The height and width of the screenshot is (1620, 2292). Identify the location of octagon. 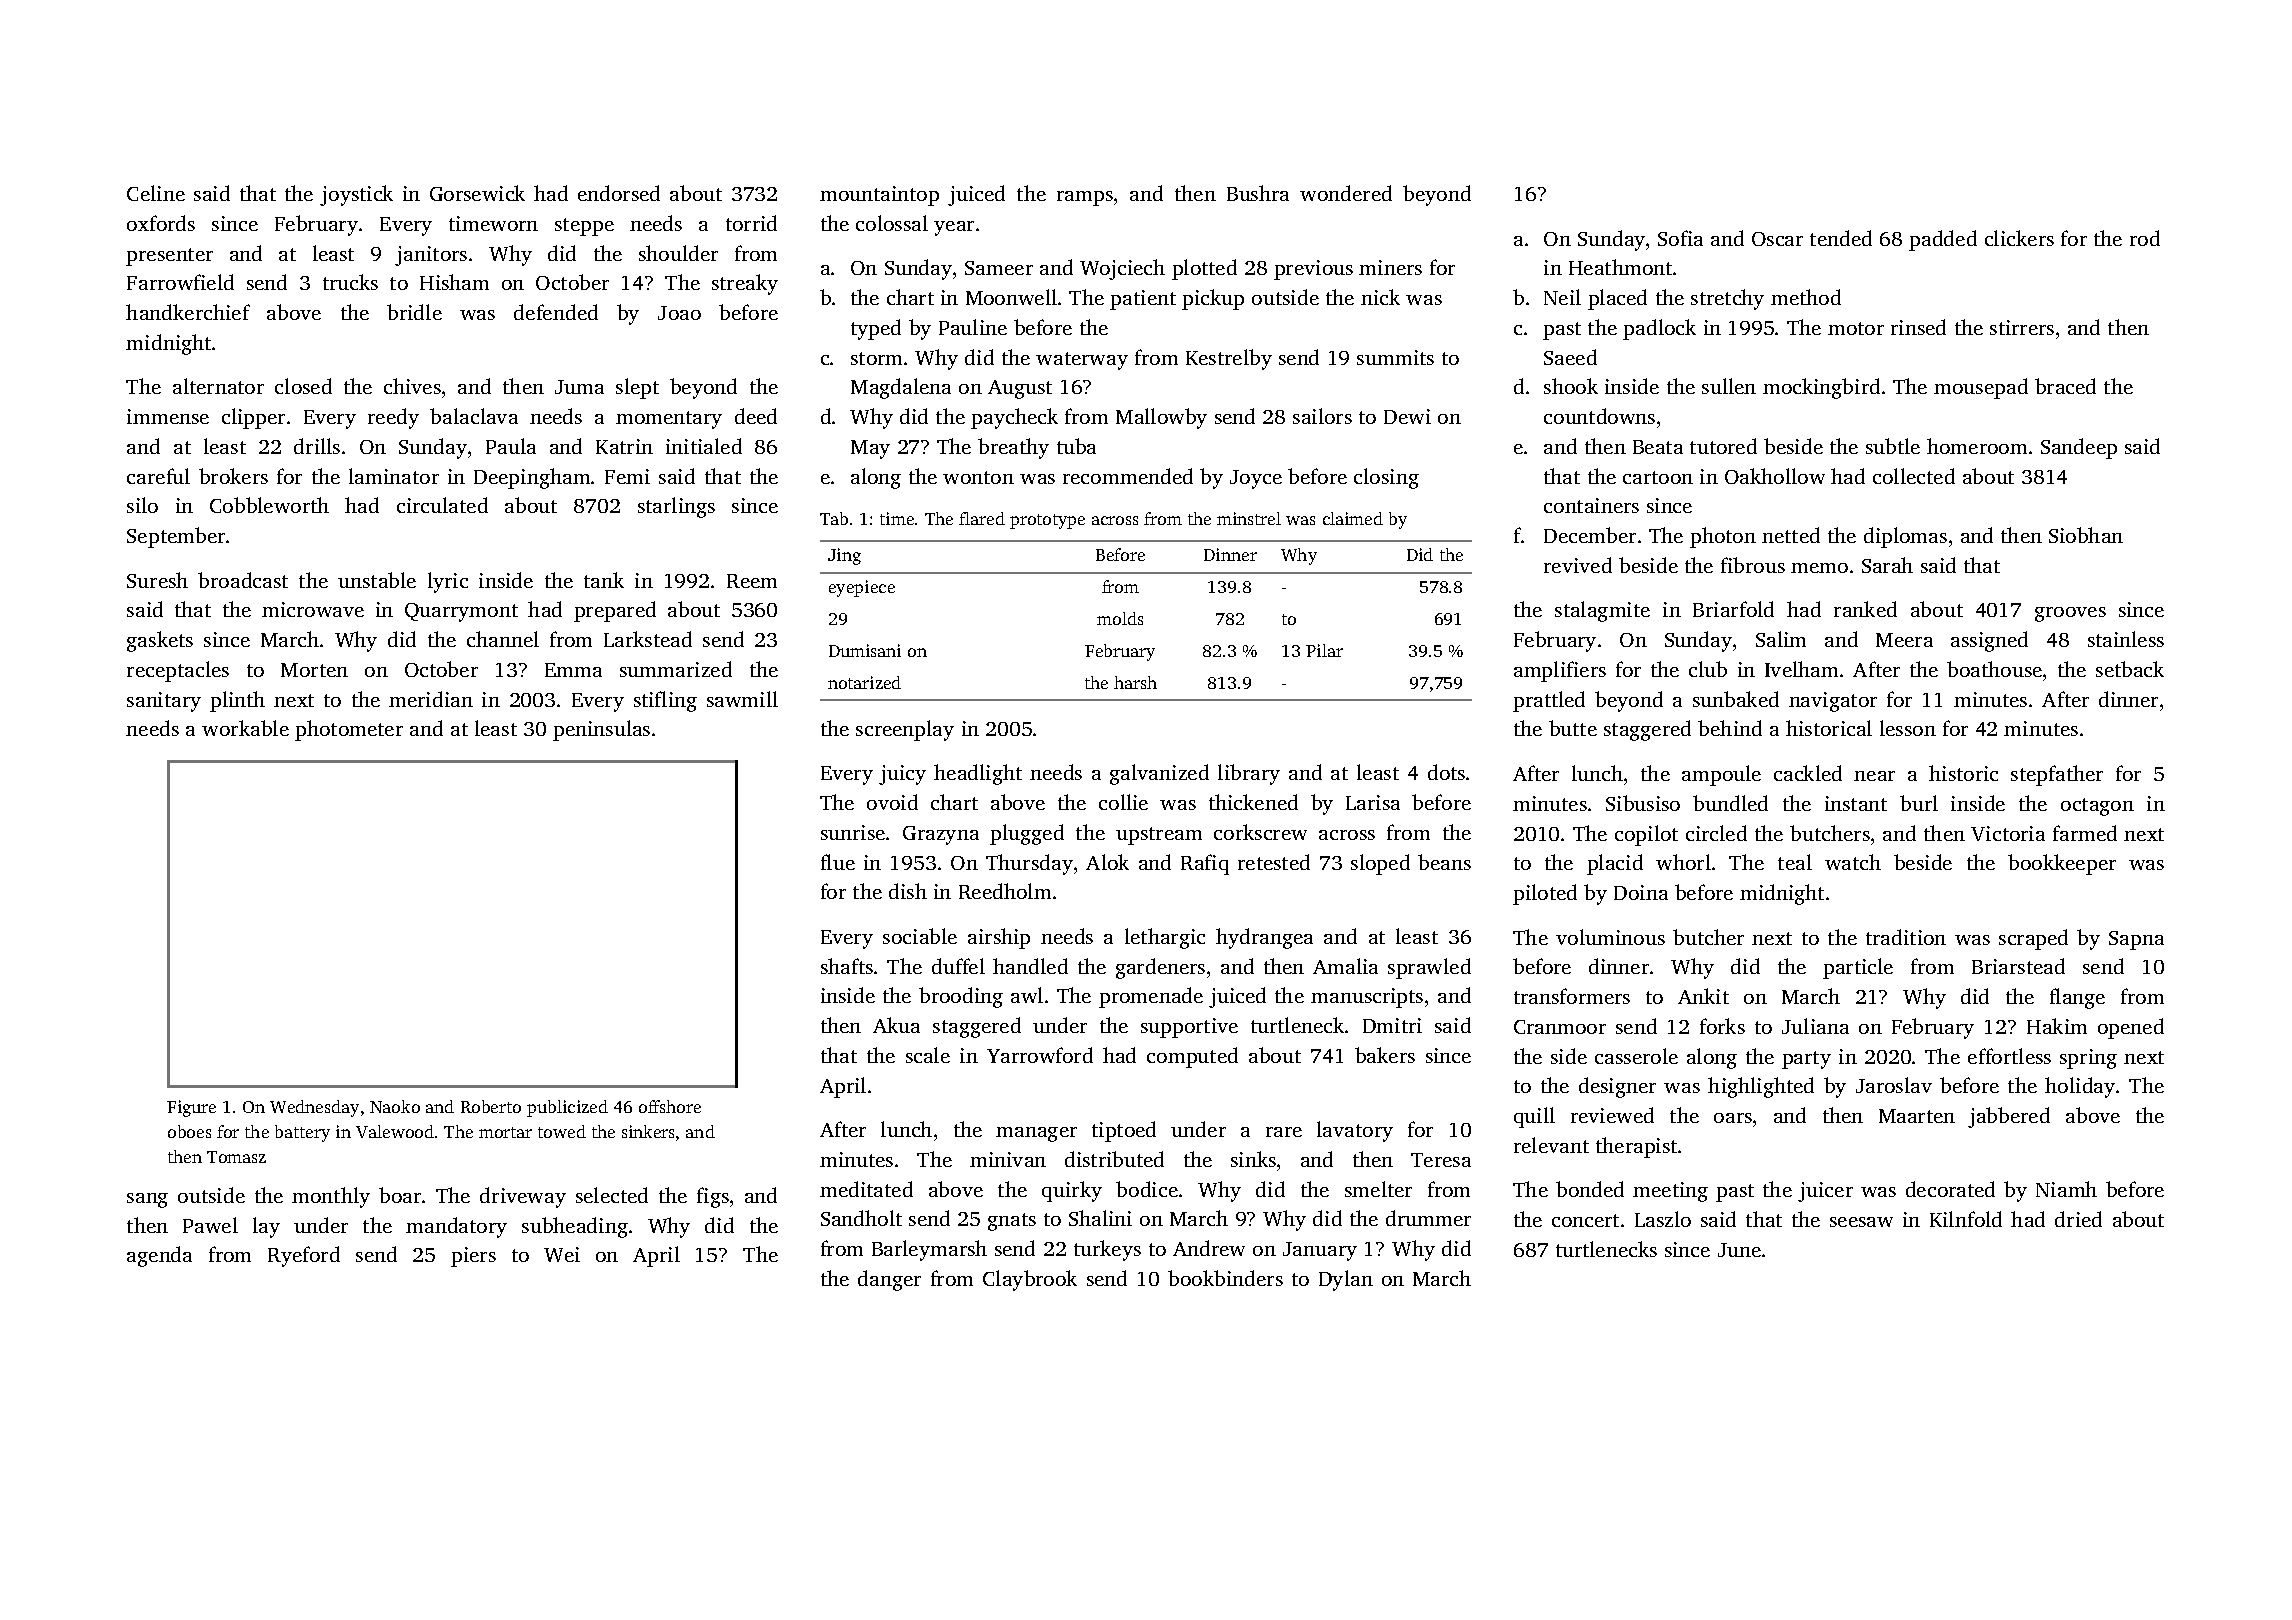
(2097, 807).
